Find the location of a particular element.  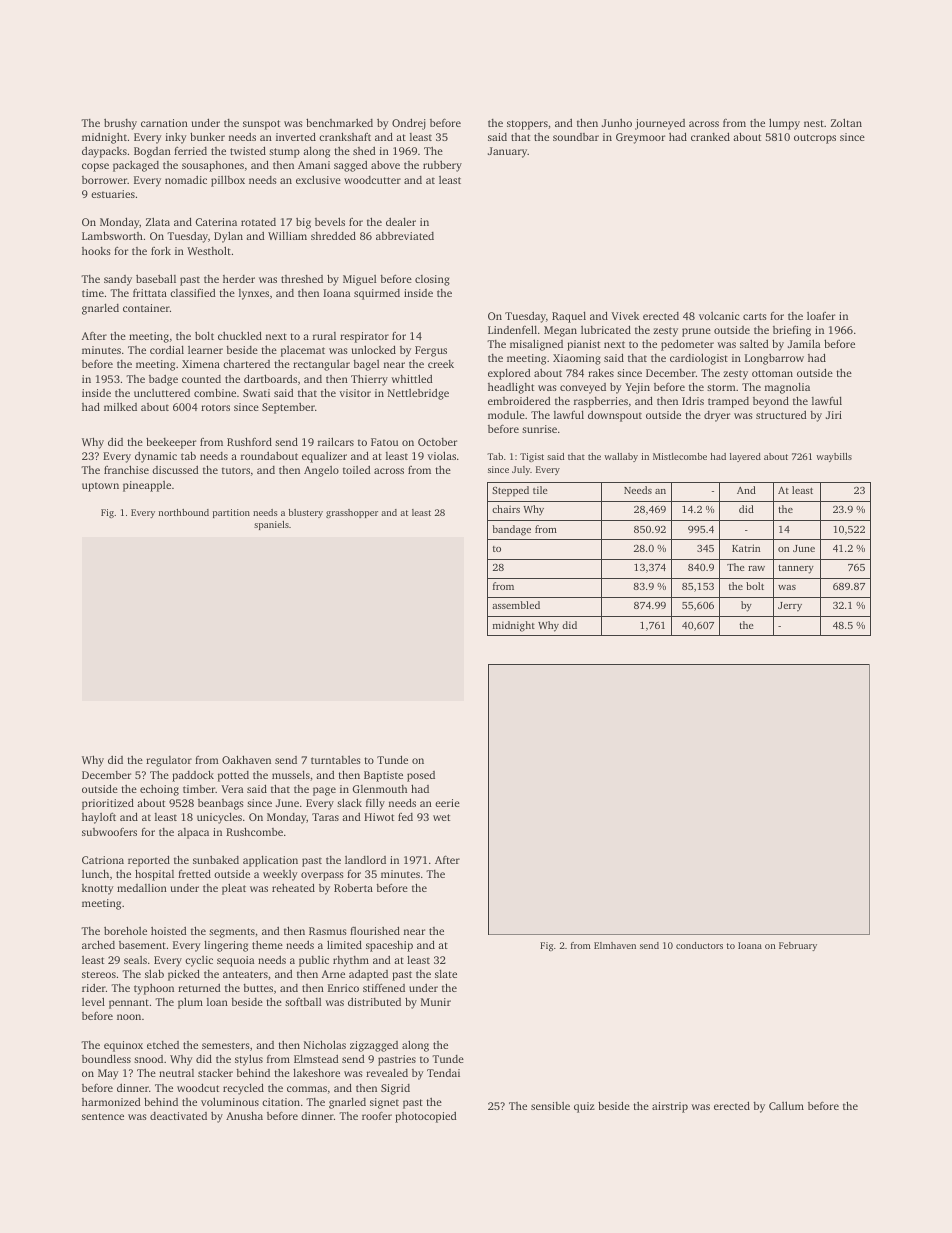

outcrops is located at coordinates (815, 139).
